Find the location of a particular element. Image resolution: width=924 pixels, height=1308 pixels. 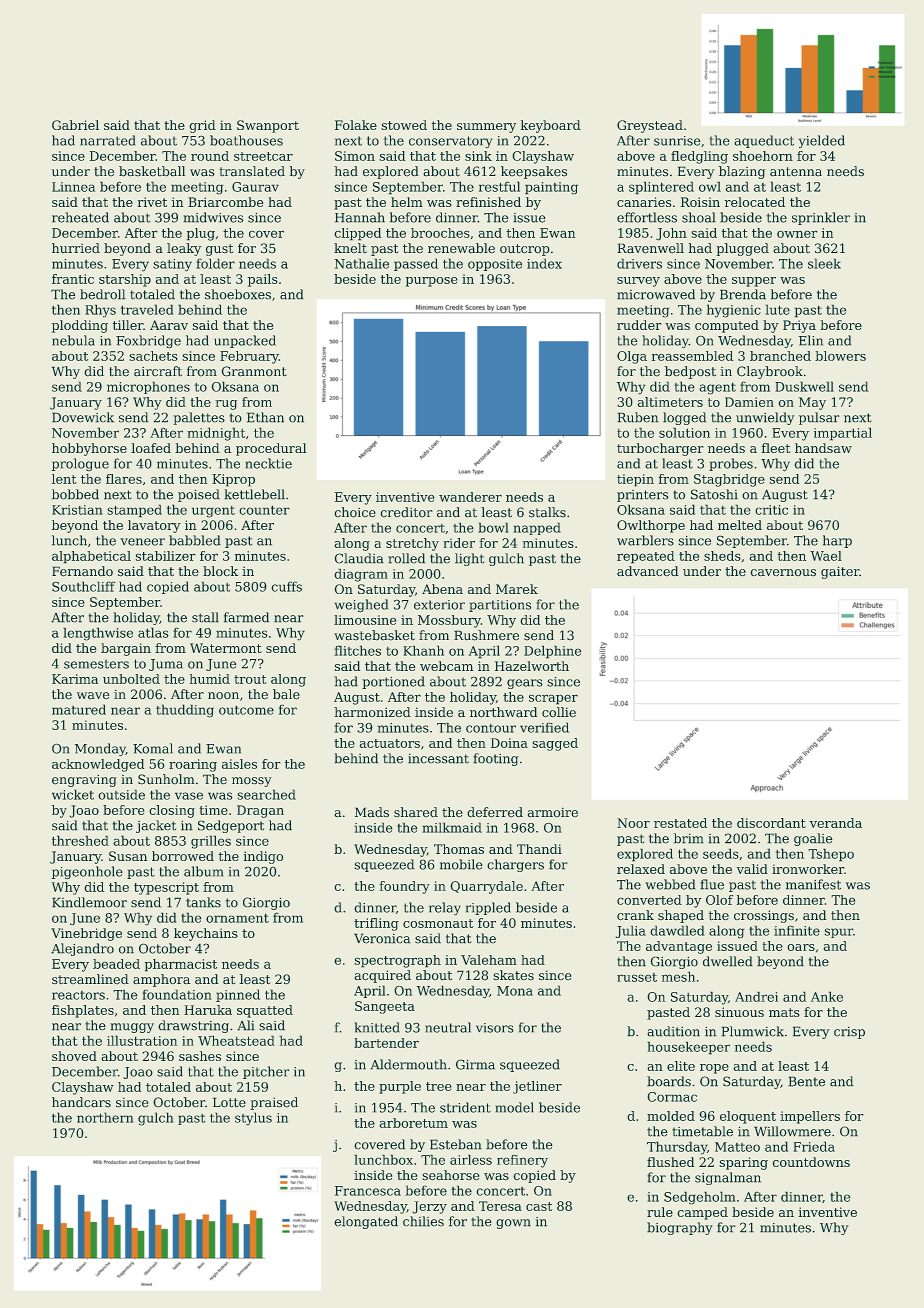

flares is located at coordinates (124, 479).
